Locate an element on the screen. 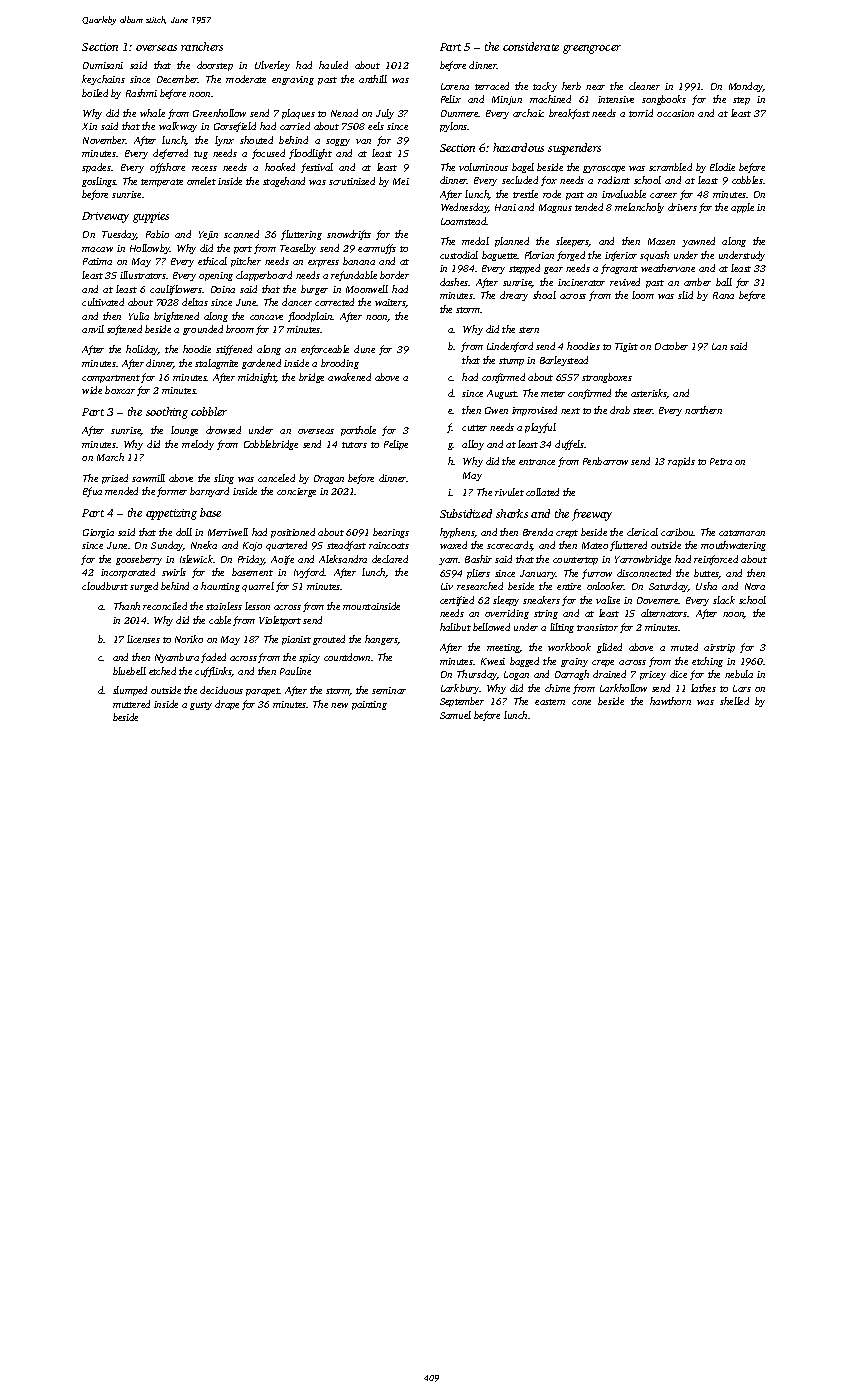 Image resolution: width=849 pixels, height=1400 pixels. Petra is located at coordinates (721, 461).
